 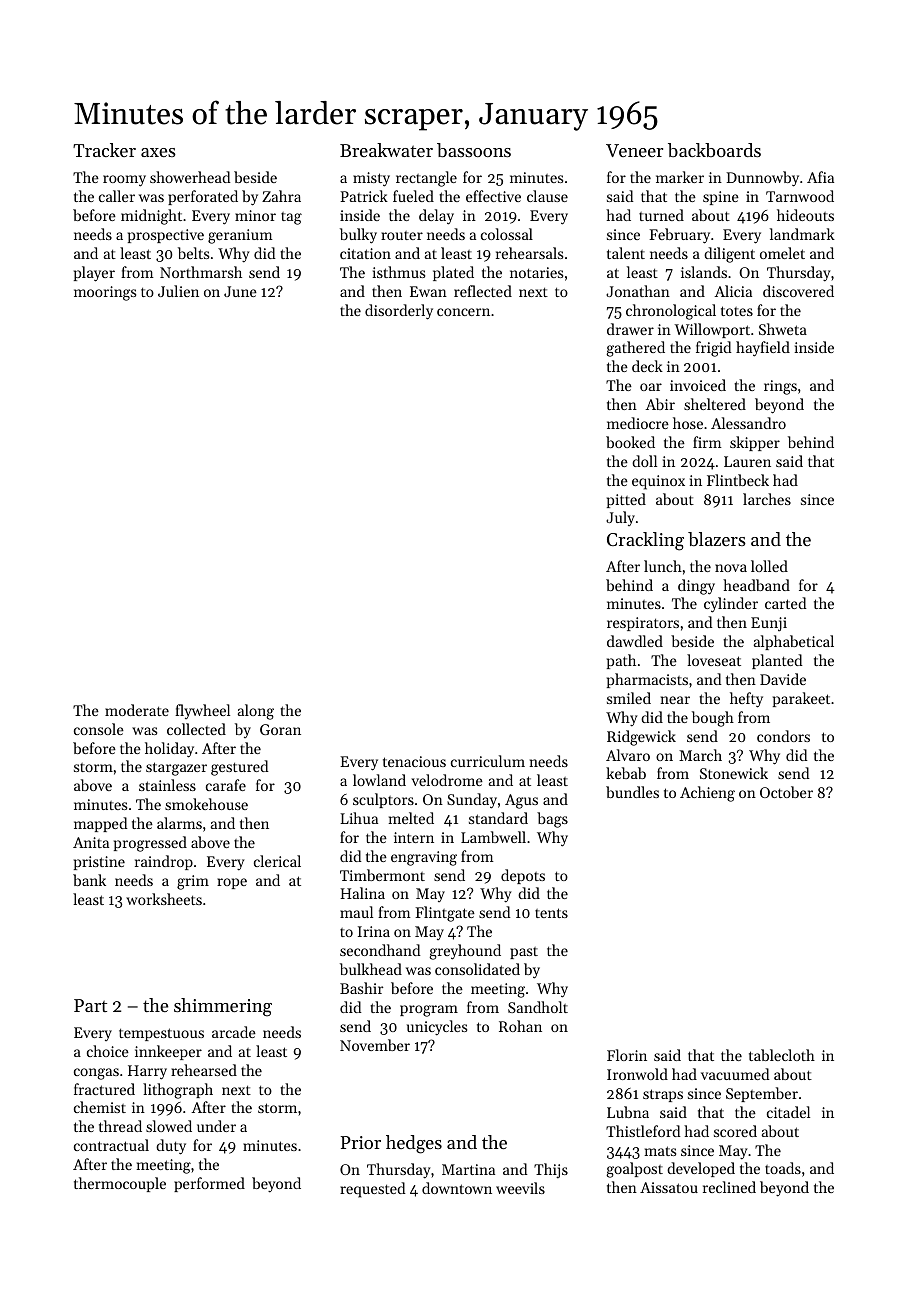 What do you see at coordinates (373, 1190) in the screenshot?
I see `requested` at bounding box center [373, 1190].
